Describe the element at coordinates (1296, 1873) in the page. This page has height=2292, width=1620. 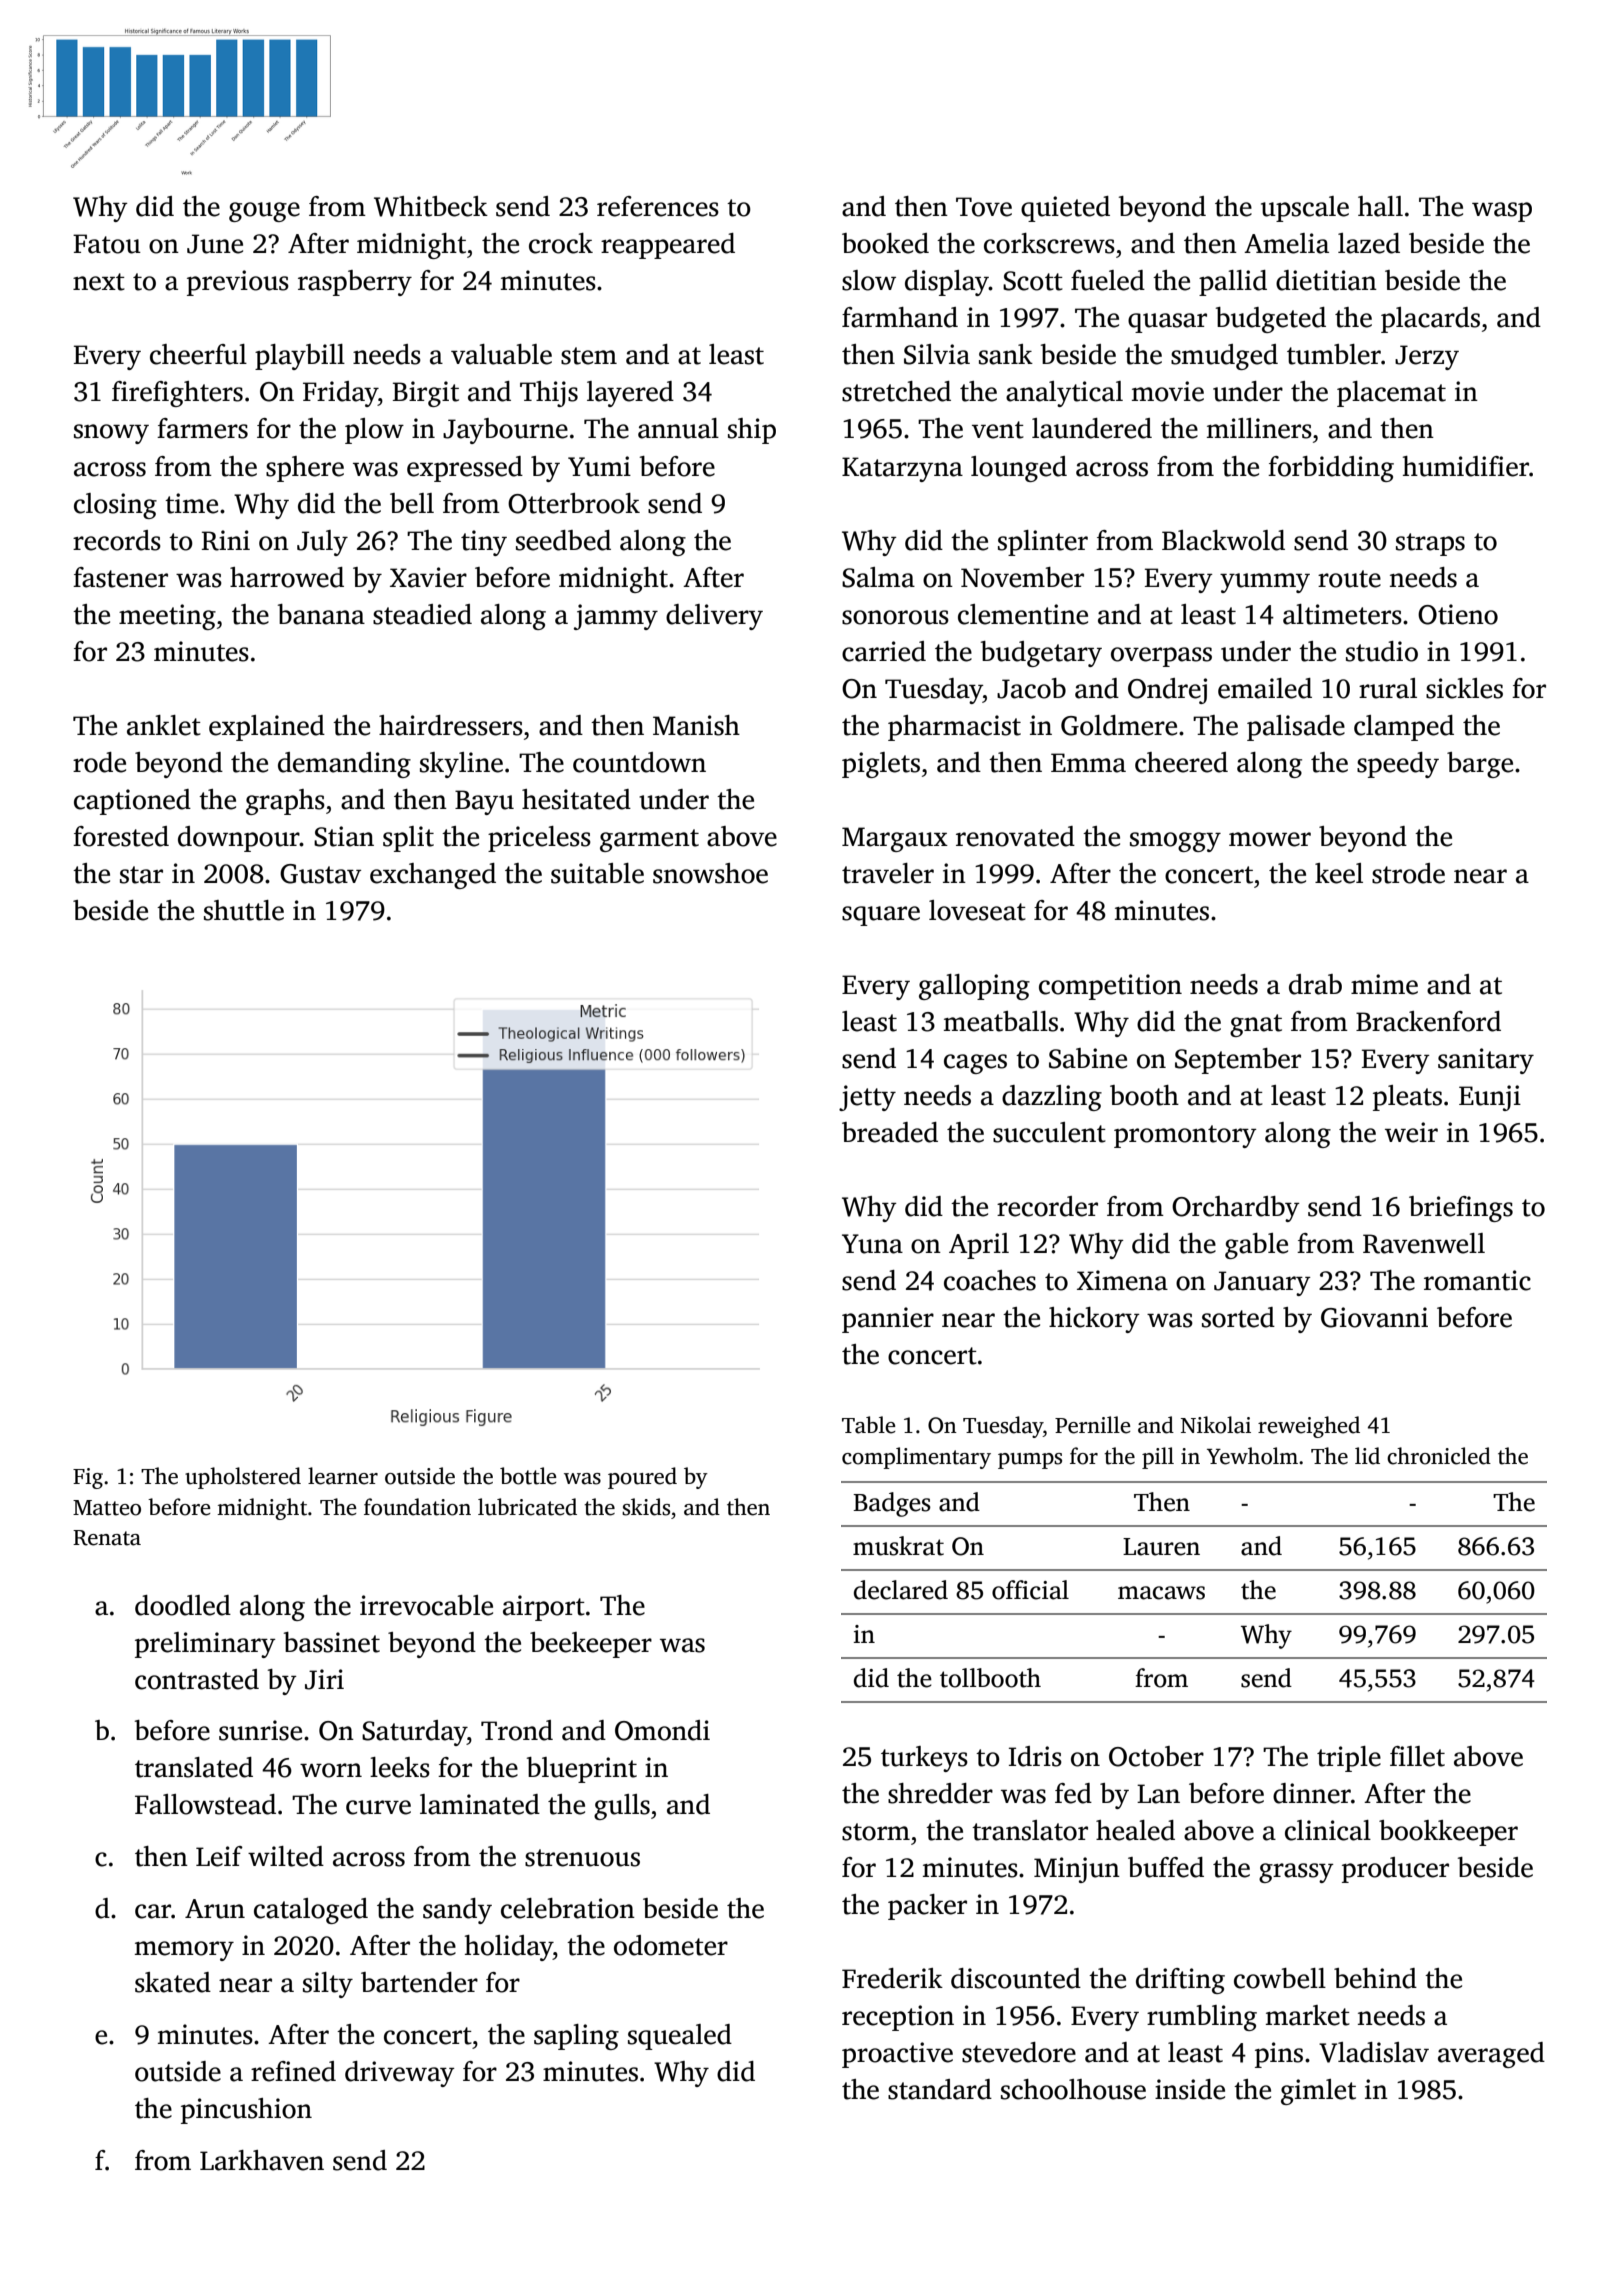
I see `grassy` at that location.
